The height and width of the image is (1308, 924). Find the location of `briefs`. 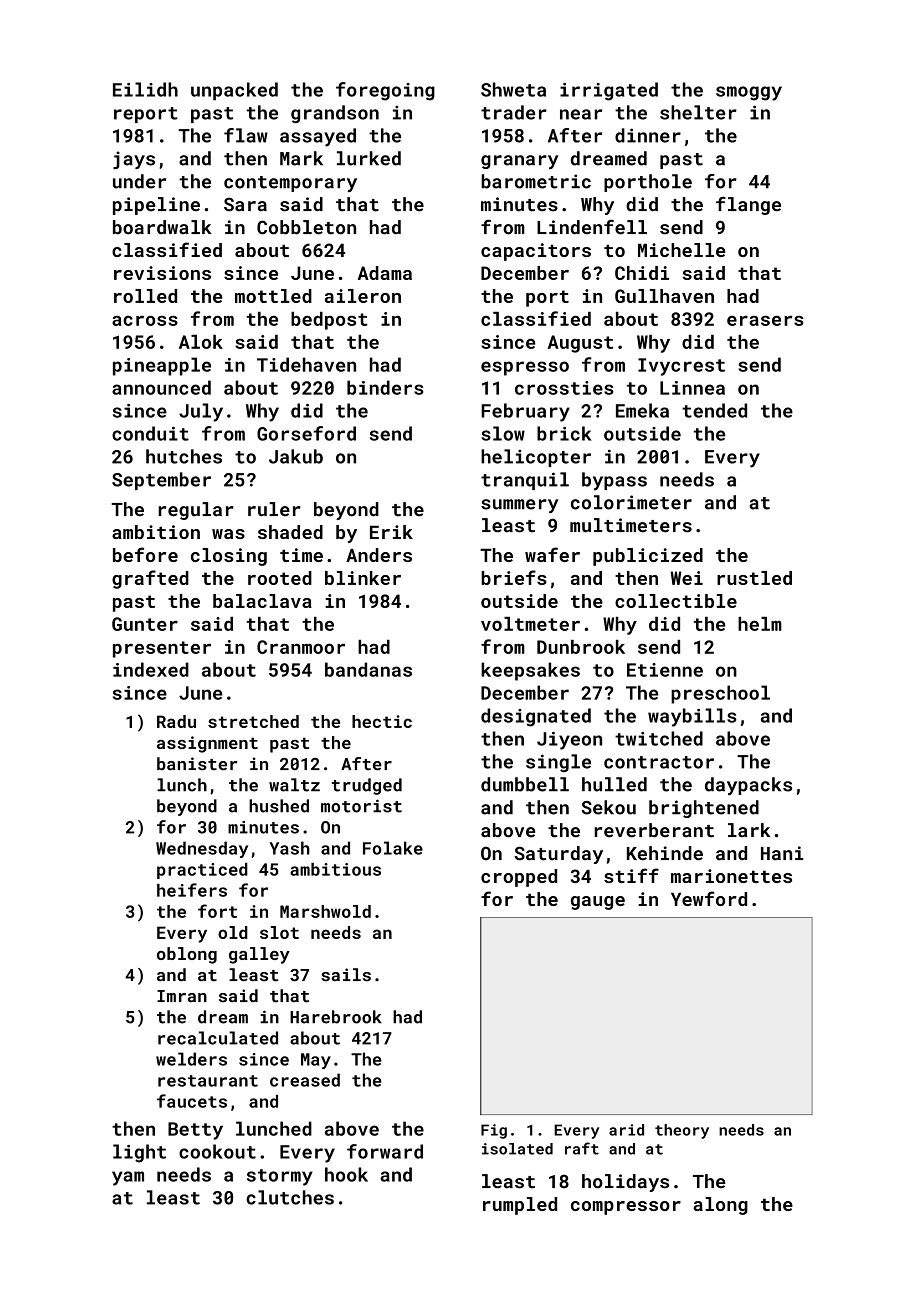

briefs is located at coordinates (514, 577).
